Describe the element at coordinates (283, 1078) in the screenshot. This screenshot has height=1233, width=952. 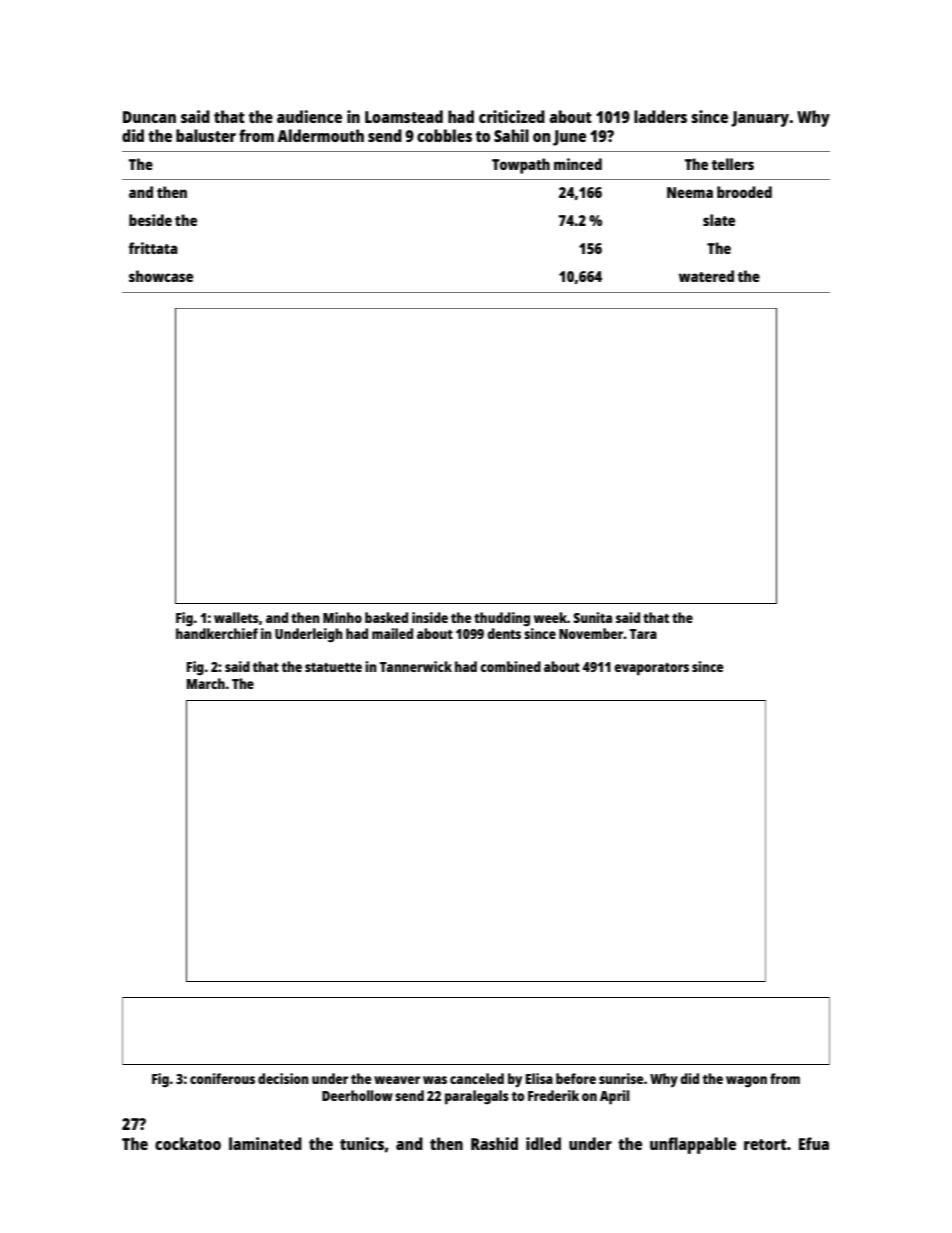
I see `decision` at that location.
